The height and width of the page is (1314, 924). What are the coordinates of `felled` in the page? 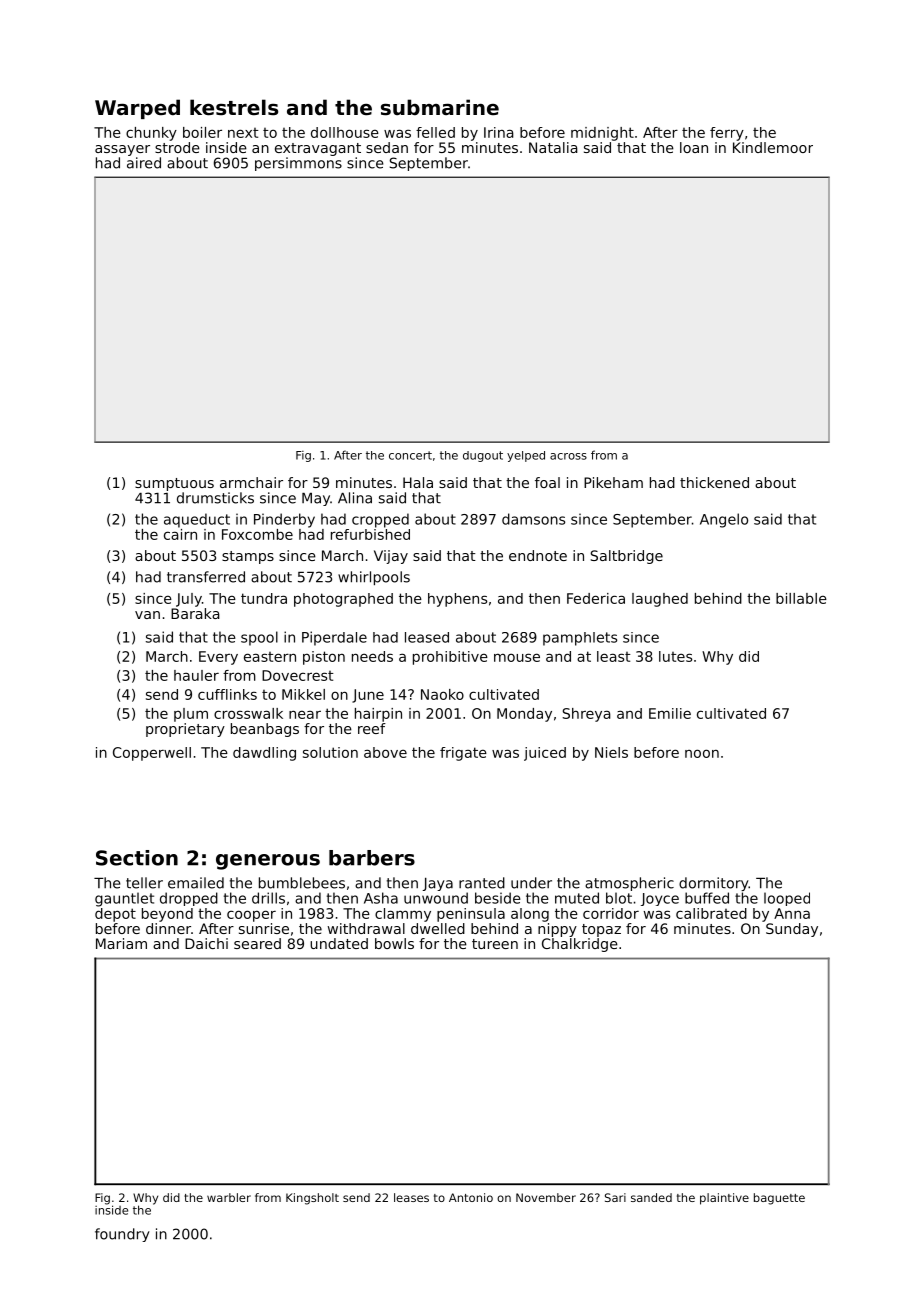 It's located at (435, 132).
